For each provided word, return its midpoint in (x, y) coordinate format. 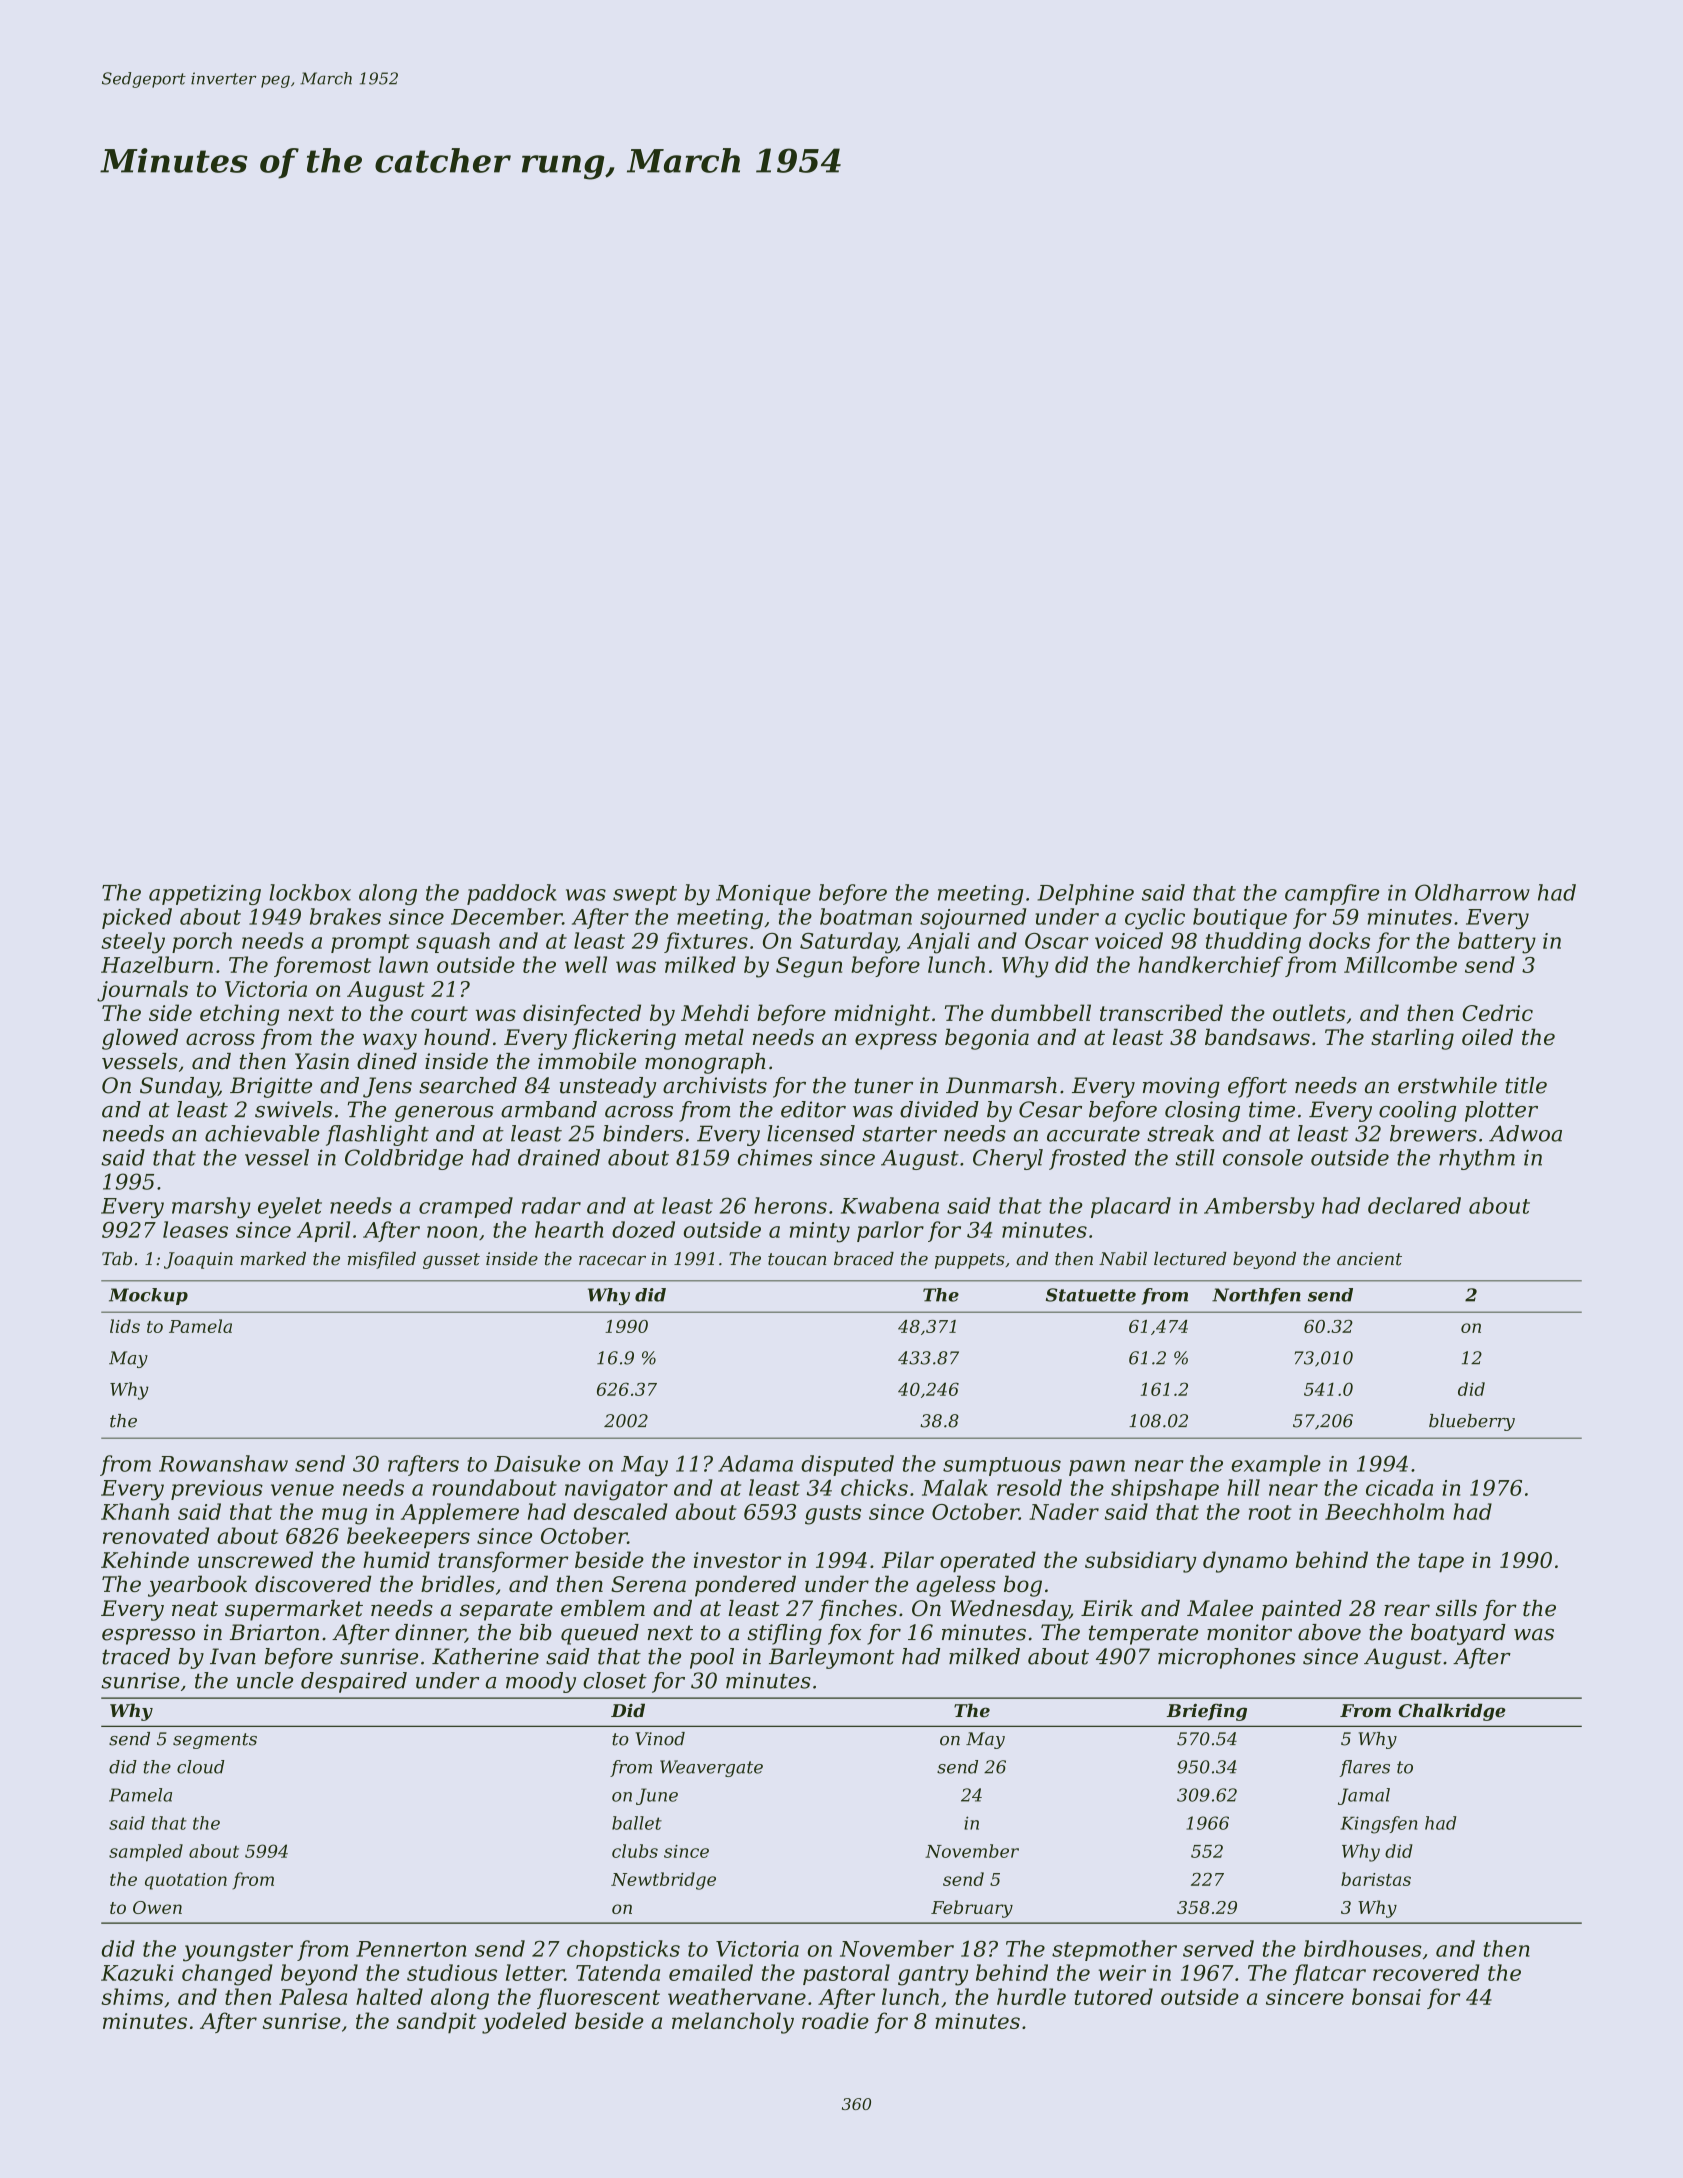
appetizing (205, 895)
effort (1257, 1087)
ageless (955, 1586)
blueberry (1472, 1422)
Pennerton (411, 1949)
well (586, 964)
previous (217, 1490)
